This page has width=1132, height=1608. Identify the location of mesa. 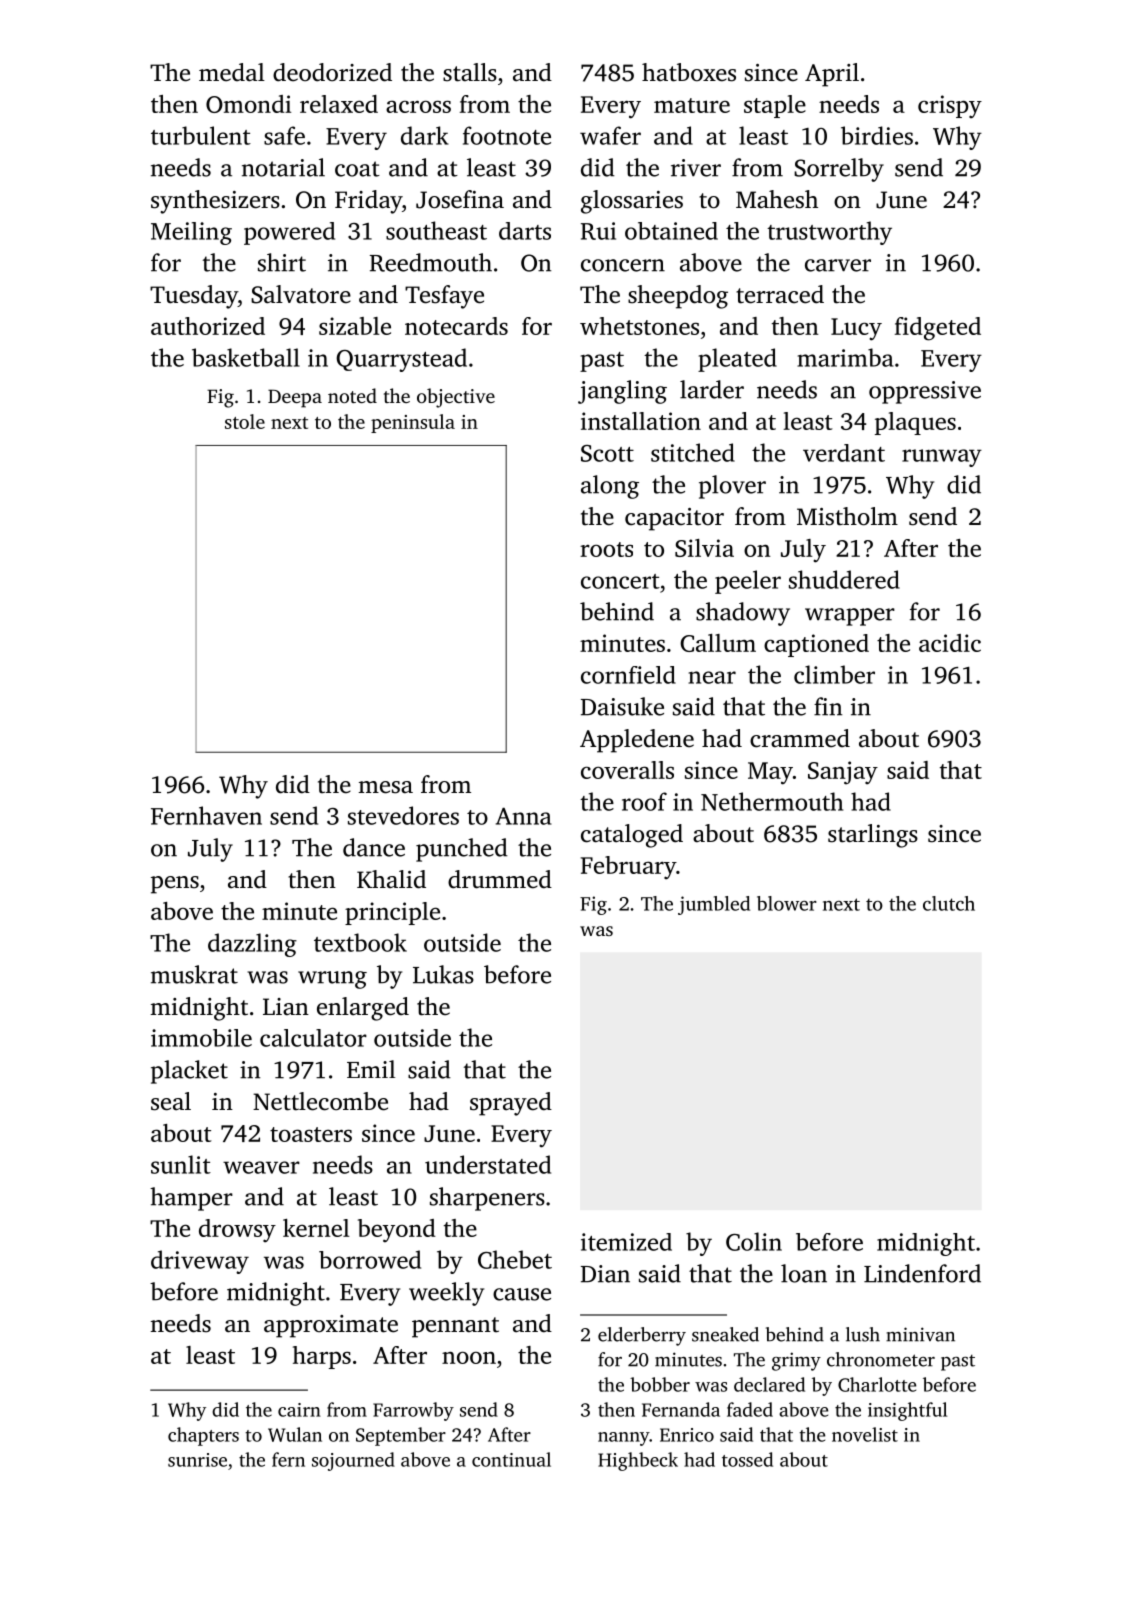
(385, 787).
